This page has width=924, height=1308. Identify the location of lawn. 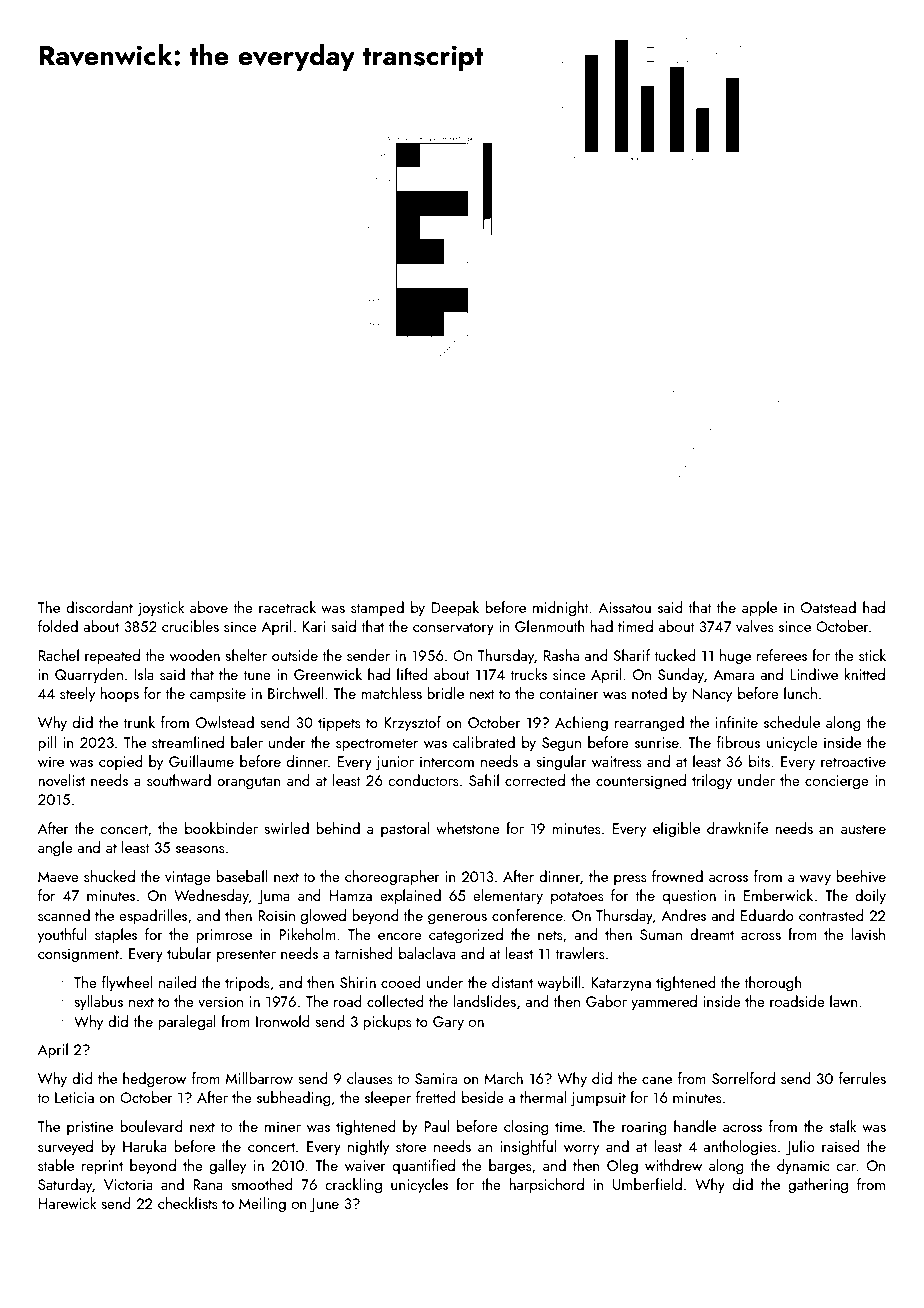
(843, 1001).
